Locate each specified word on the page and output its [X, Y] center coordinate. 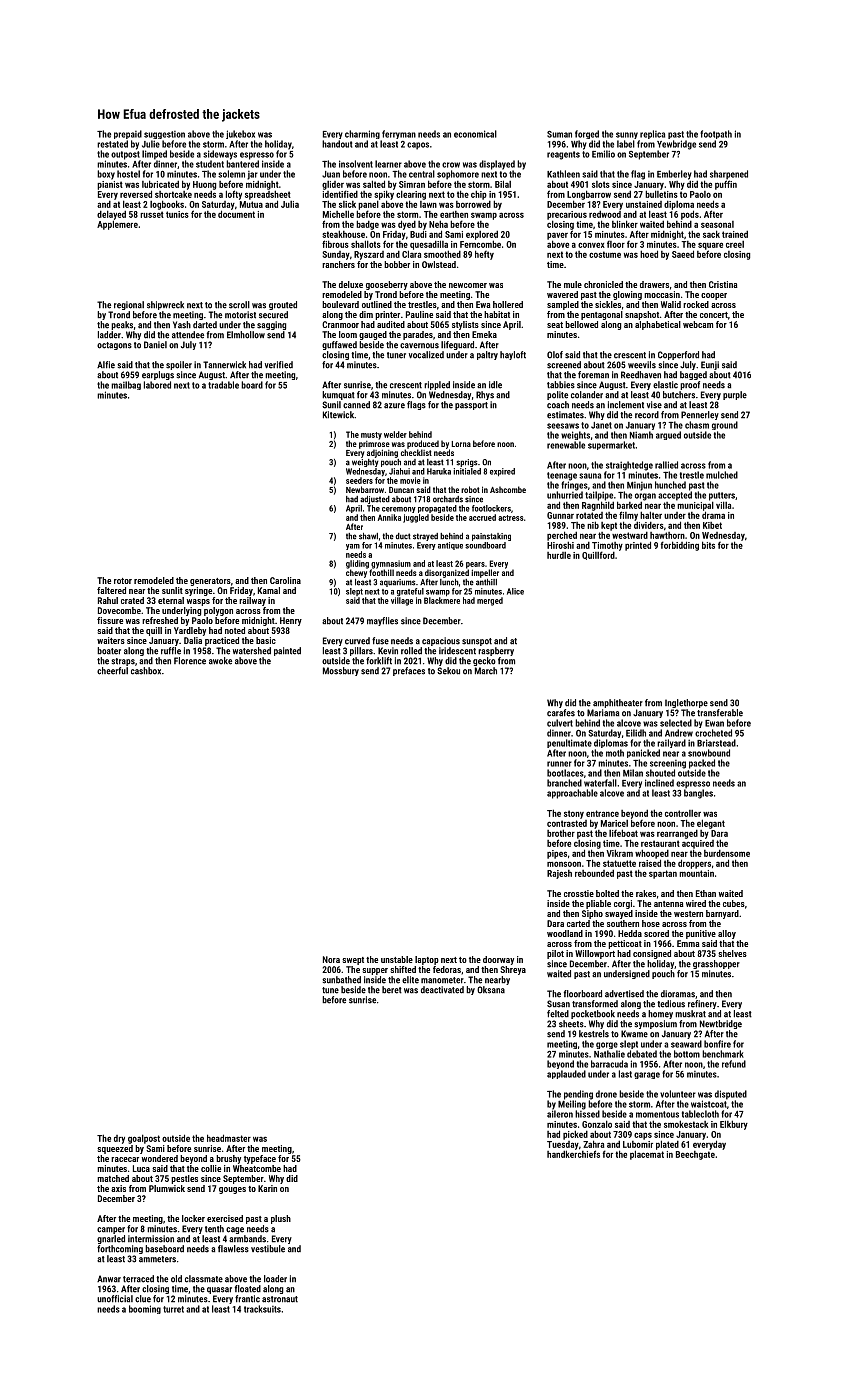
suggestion [164, 135]
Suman [559, 134]
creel [735, 244]
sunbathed [341, 980]
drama [713, 515]
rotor [123, 581]
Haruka [439, 471]
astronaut [280, 1299]
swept [353, 961]
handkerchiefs [573, 1154]
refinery [702, 1004]
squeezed [115, 1149]
